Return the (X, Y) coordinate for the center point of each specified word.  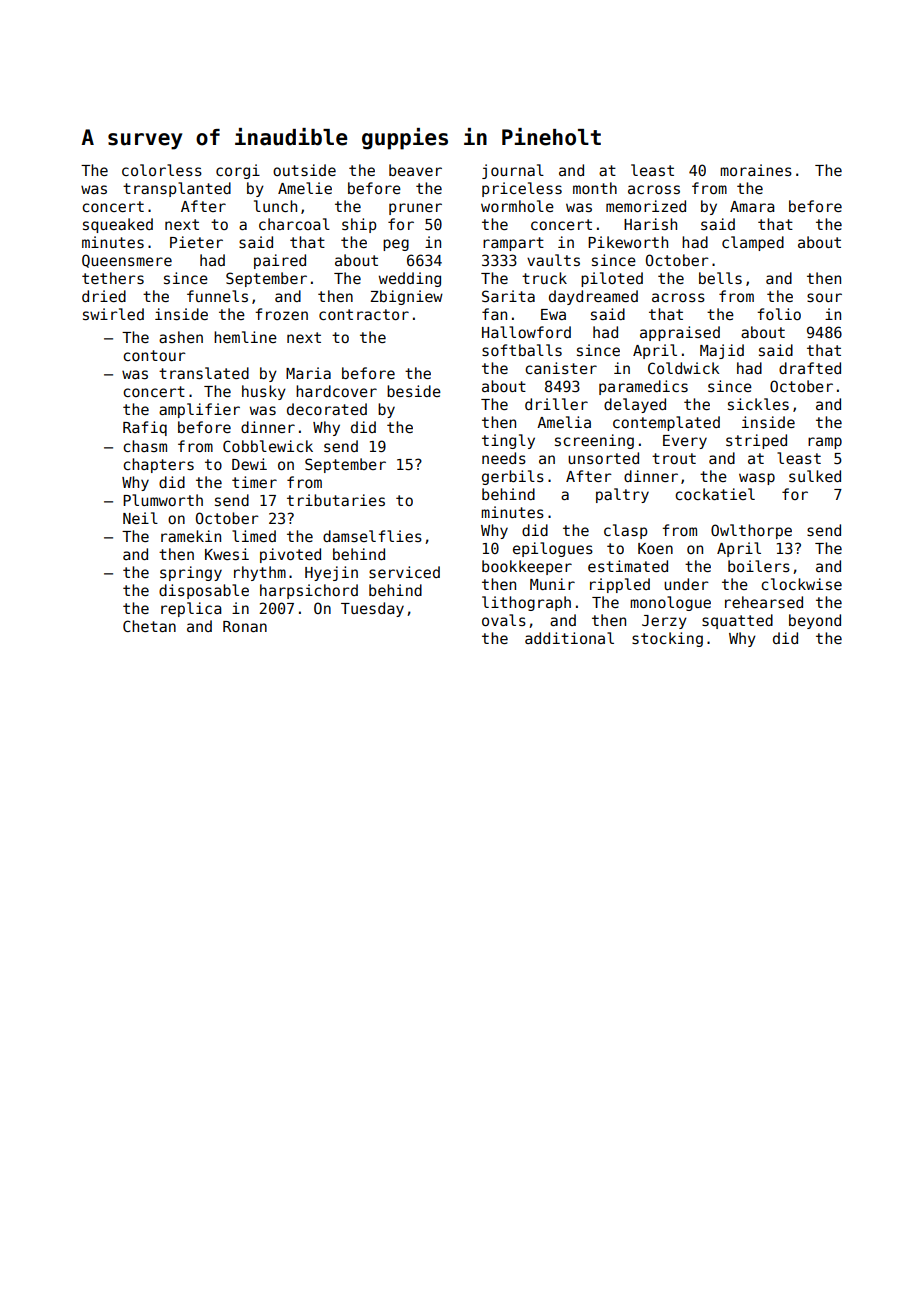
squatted (737, 621)
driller (556, 404)
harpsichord (309, 591)
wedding (410, 279)
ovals (504, 620)
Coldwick (684, 368)
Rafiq (145, 428)
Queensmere (127, 261)
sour (824, 297)
